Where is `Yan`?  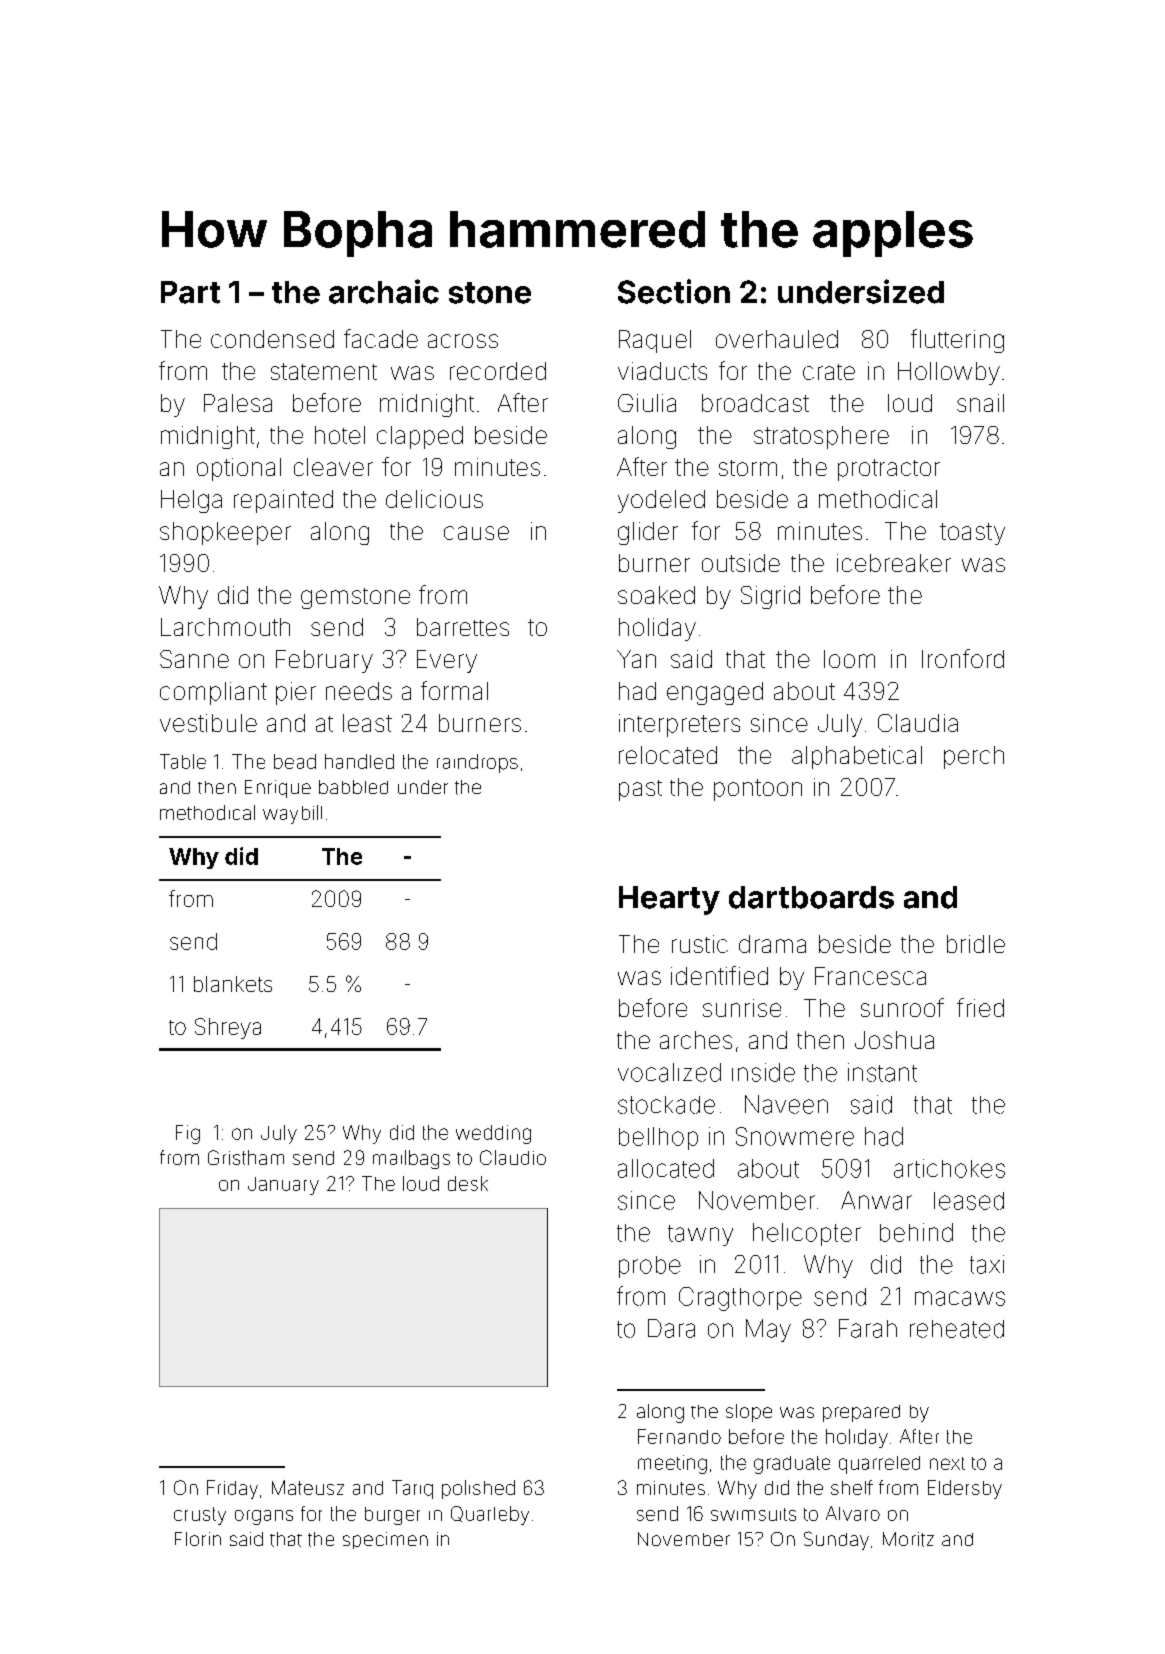 Yan is located at coordinates (636, 659).
